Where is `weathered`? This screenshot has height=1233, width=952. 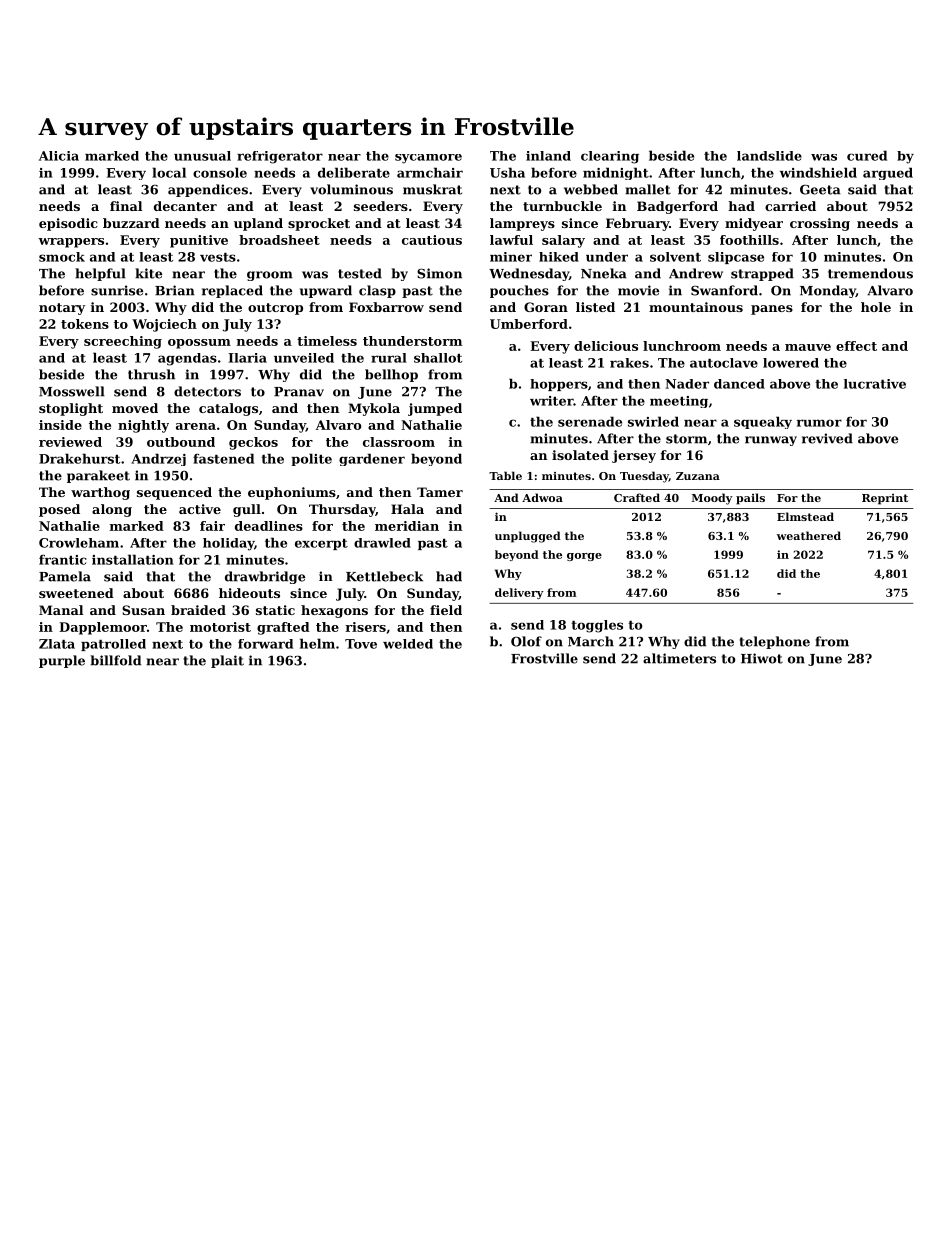
weathered is located at coordinates (809, 535).
